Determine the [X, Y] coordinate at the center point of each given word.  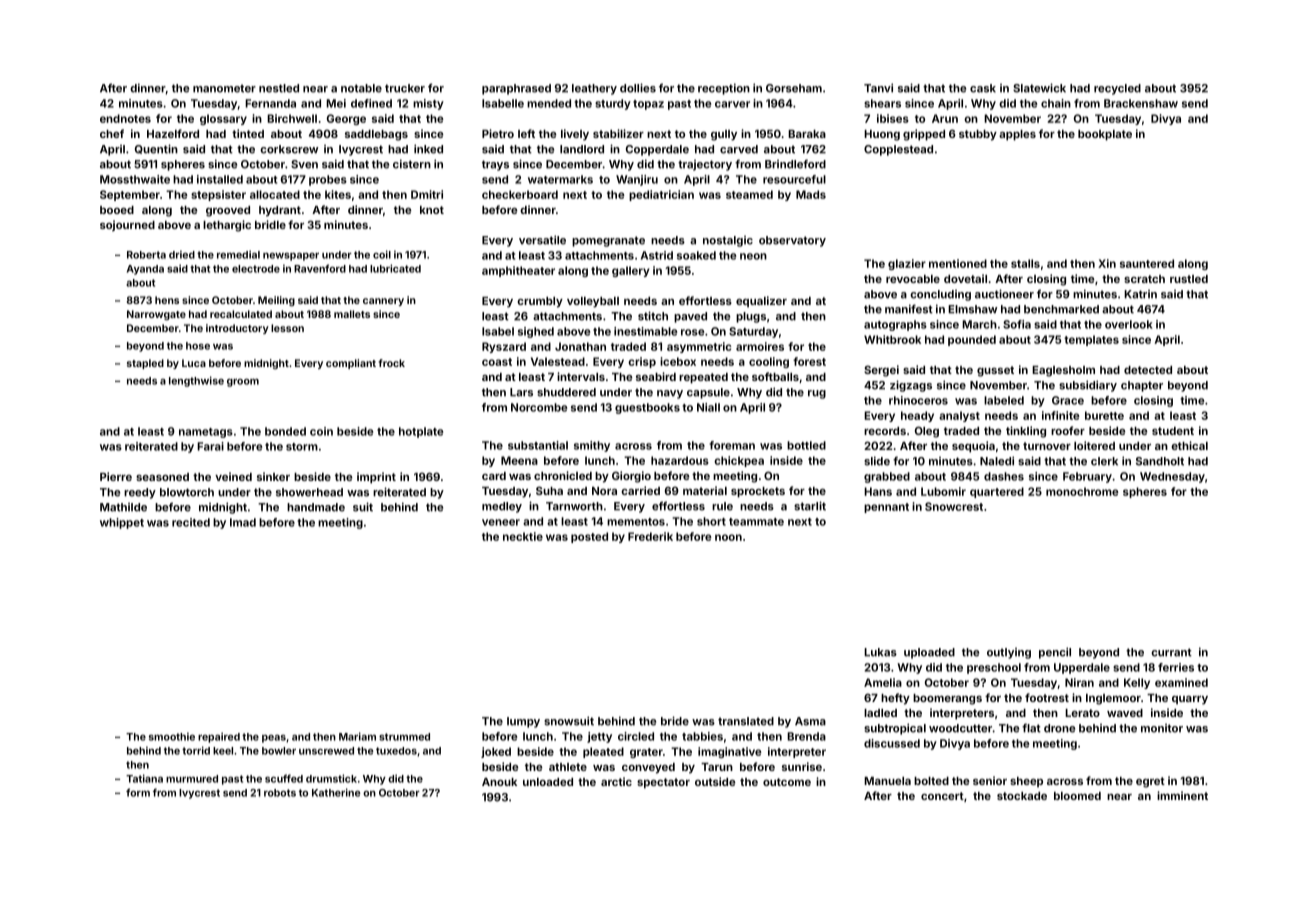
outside [715, 781]
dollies [638, 88]
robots [280, 793]
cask [983, 88]
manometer [224, 88]
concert [942, 796]
